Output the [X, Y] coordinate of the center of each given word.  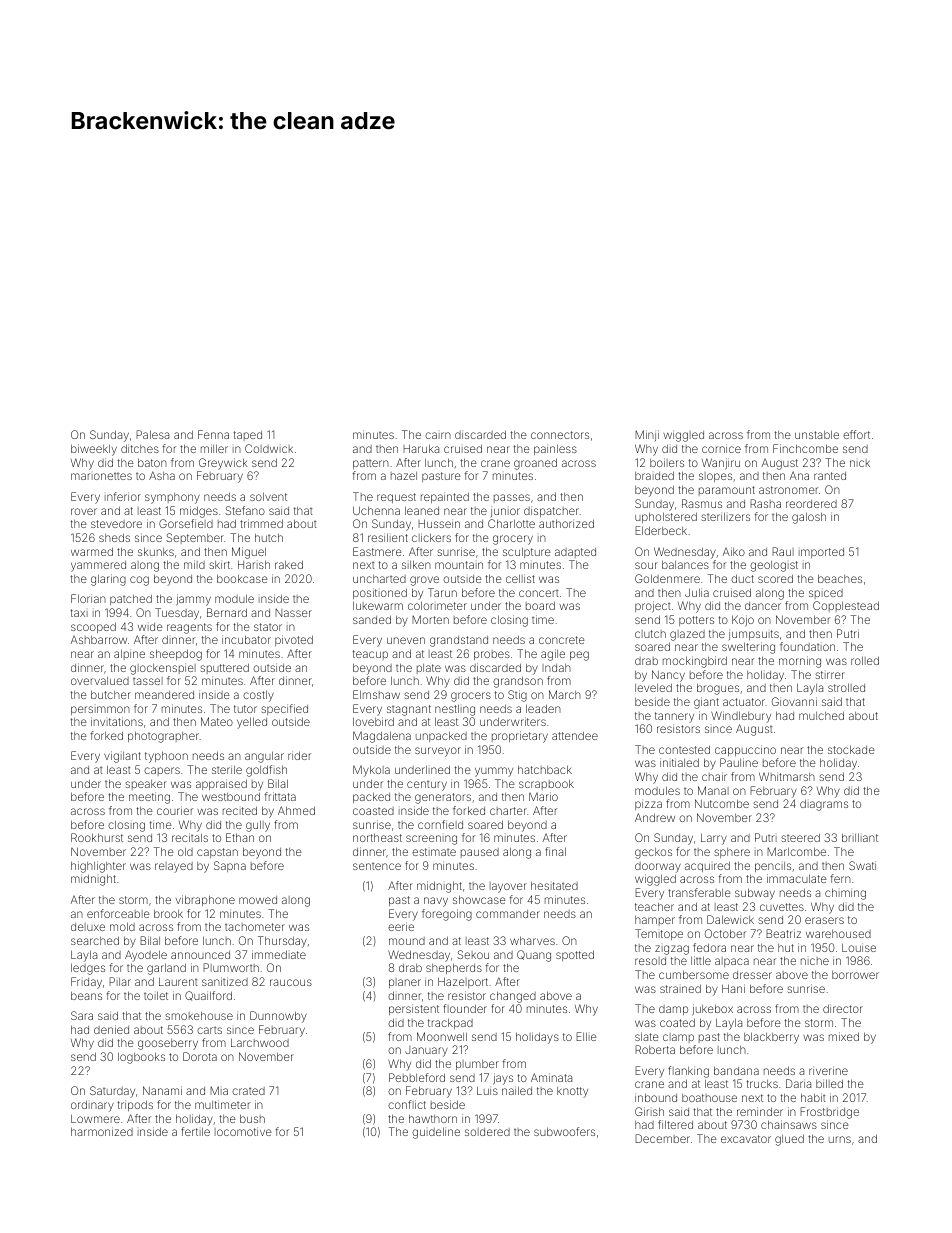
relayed [174, 867]
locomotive [243, 1131]
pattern [371, 464]
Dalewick [730, 919]
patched [131, 599]
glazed [687, 635]
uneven [406, 640]
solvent [268, 496]
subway [755, 894]
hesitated [554, 885]
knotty [572, 1092]
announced [200, 955]
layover [508, 887]
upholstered [666, 517]
